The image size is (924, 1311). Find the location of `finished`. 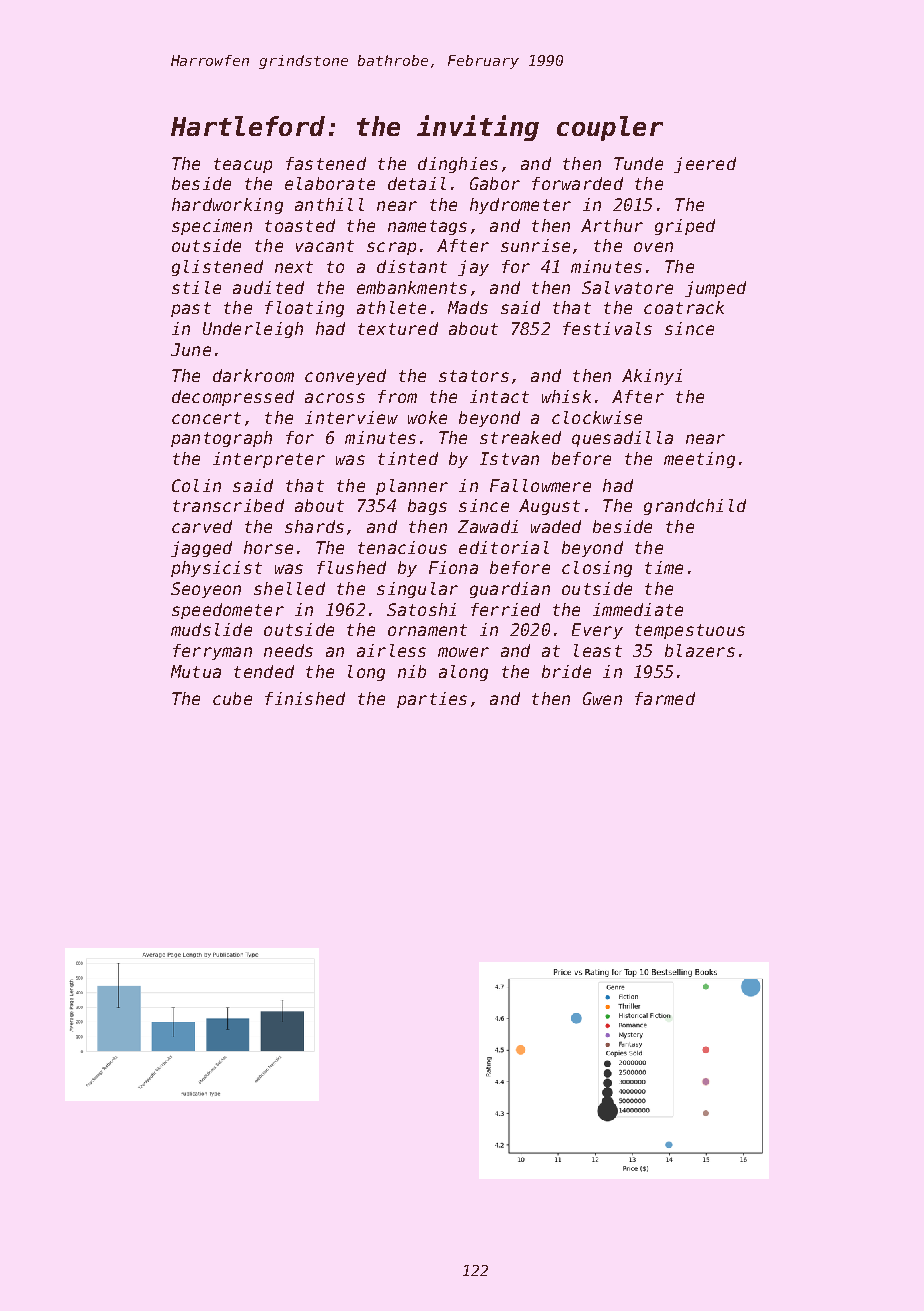

finished is located at coordinates (305, 698).
